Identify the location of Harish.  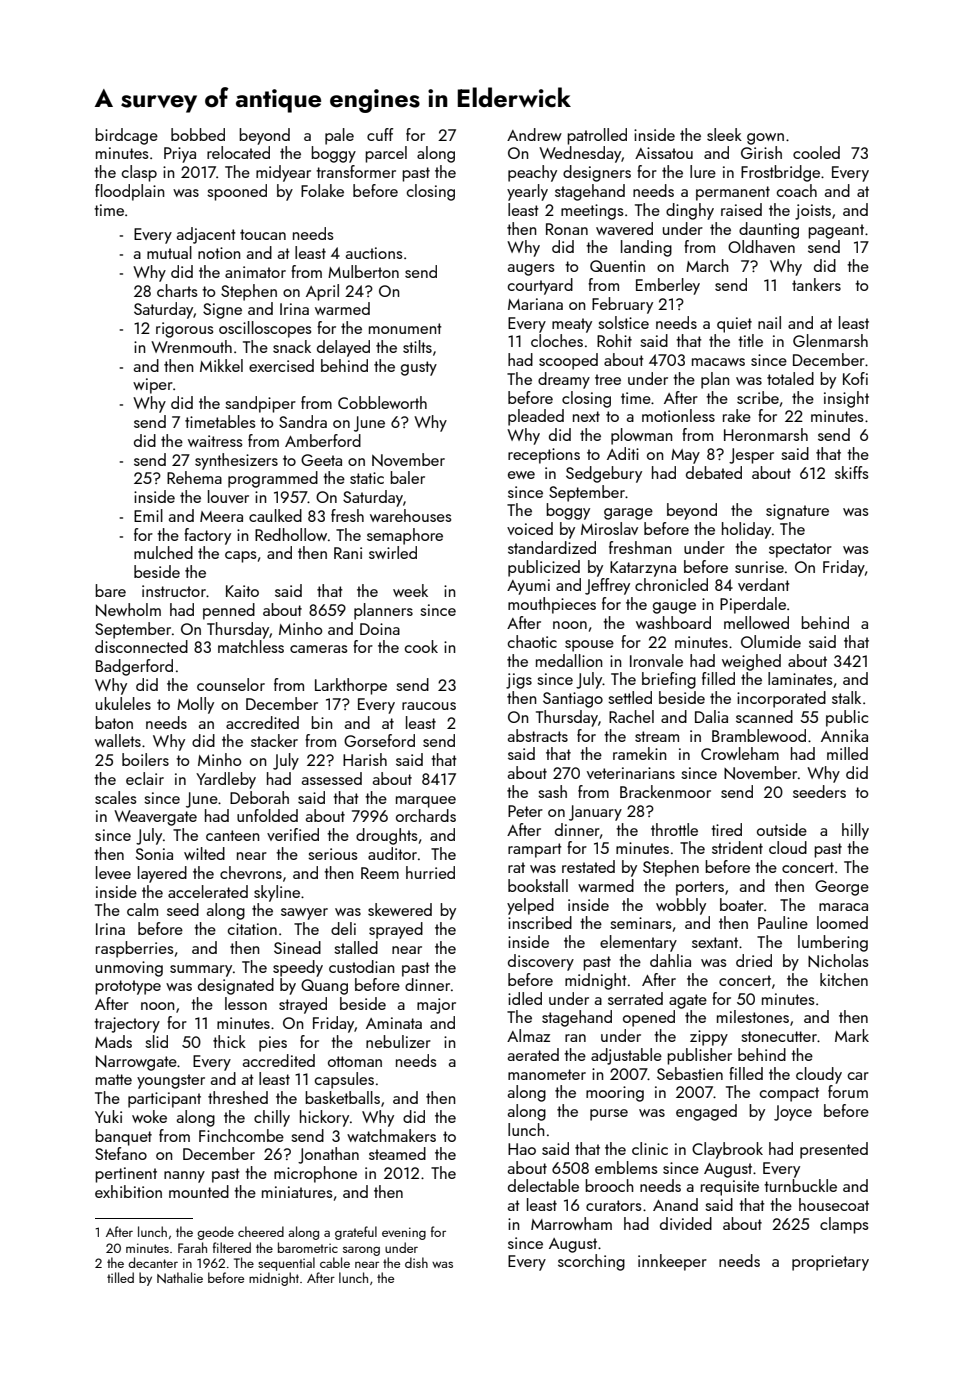
(365, 759).
